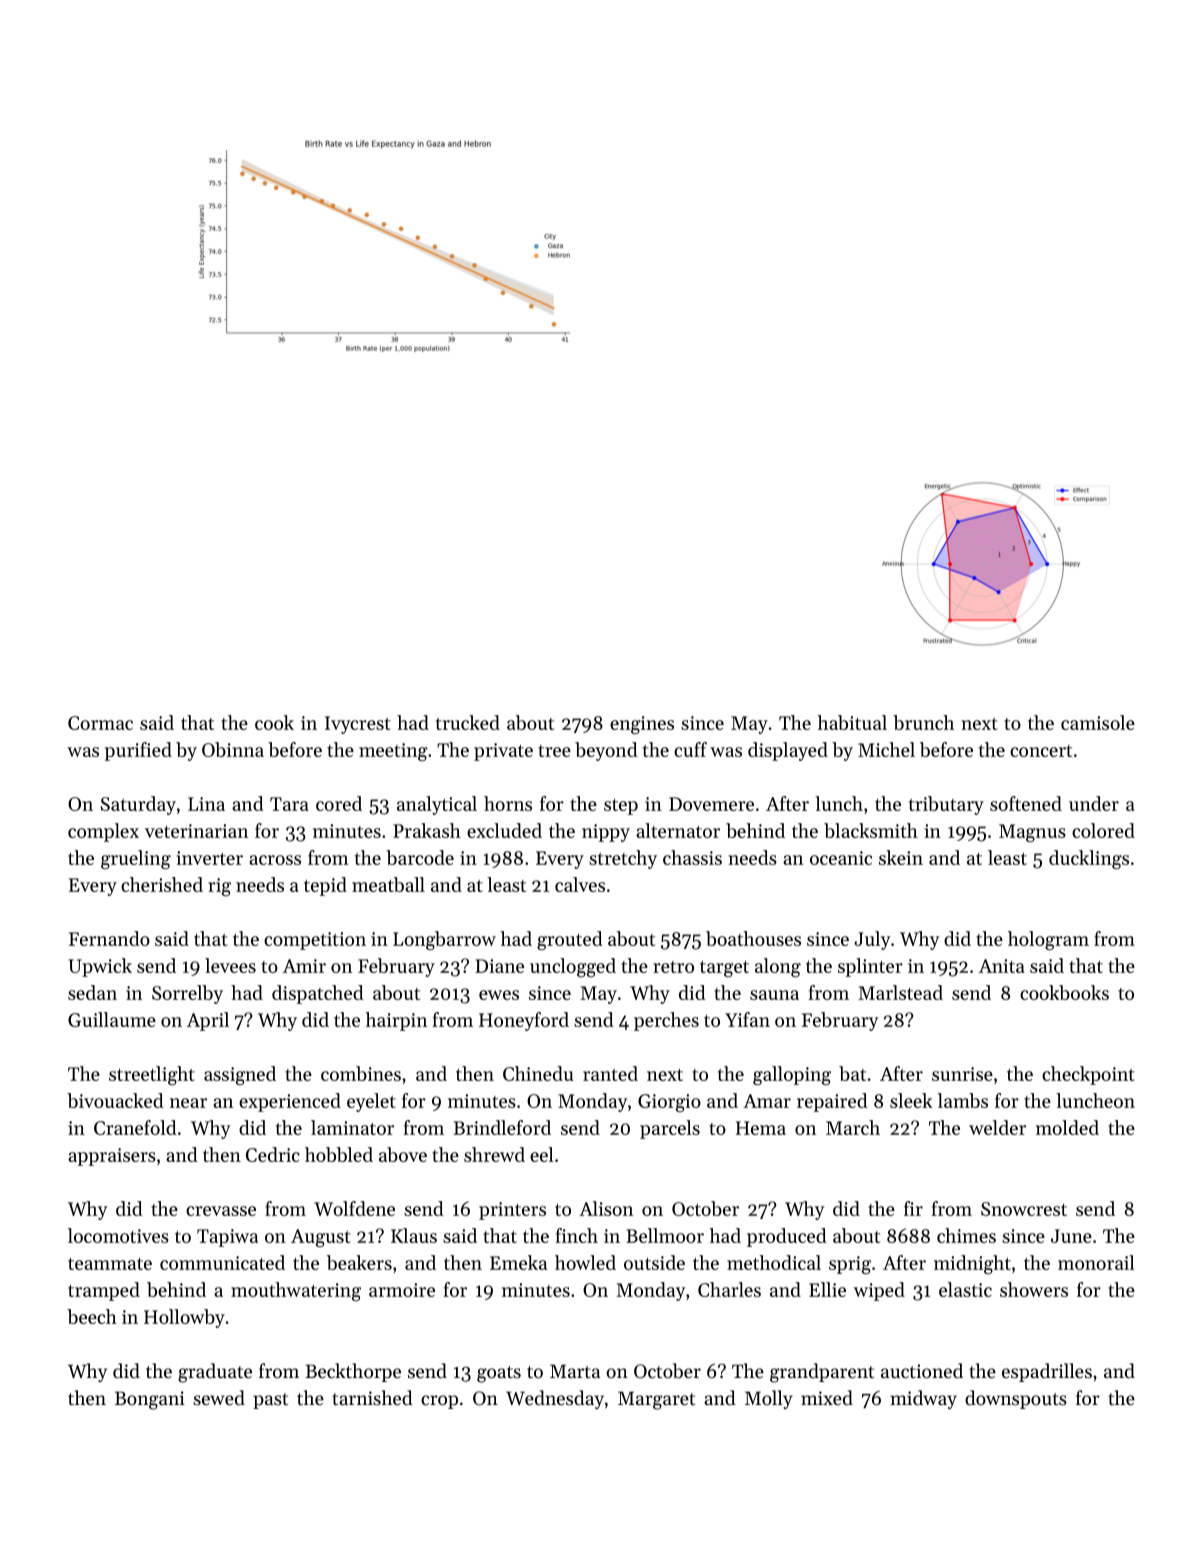  What do you see at coordinates (138, 751) in the screenshot?
I see `purified` at bounding box center [138, 751].
